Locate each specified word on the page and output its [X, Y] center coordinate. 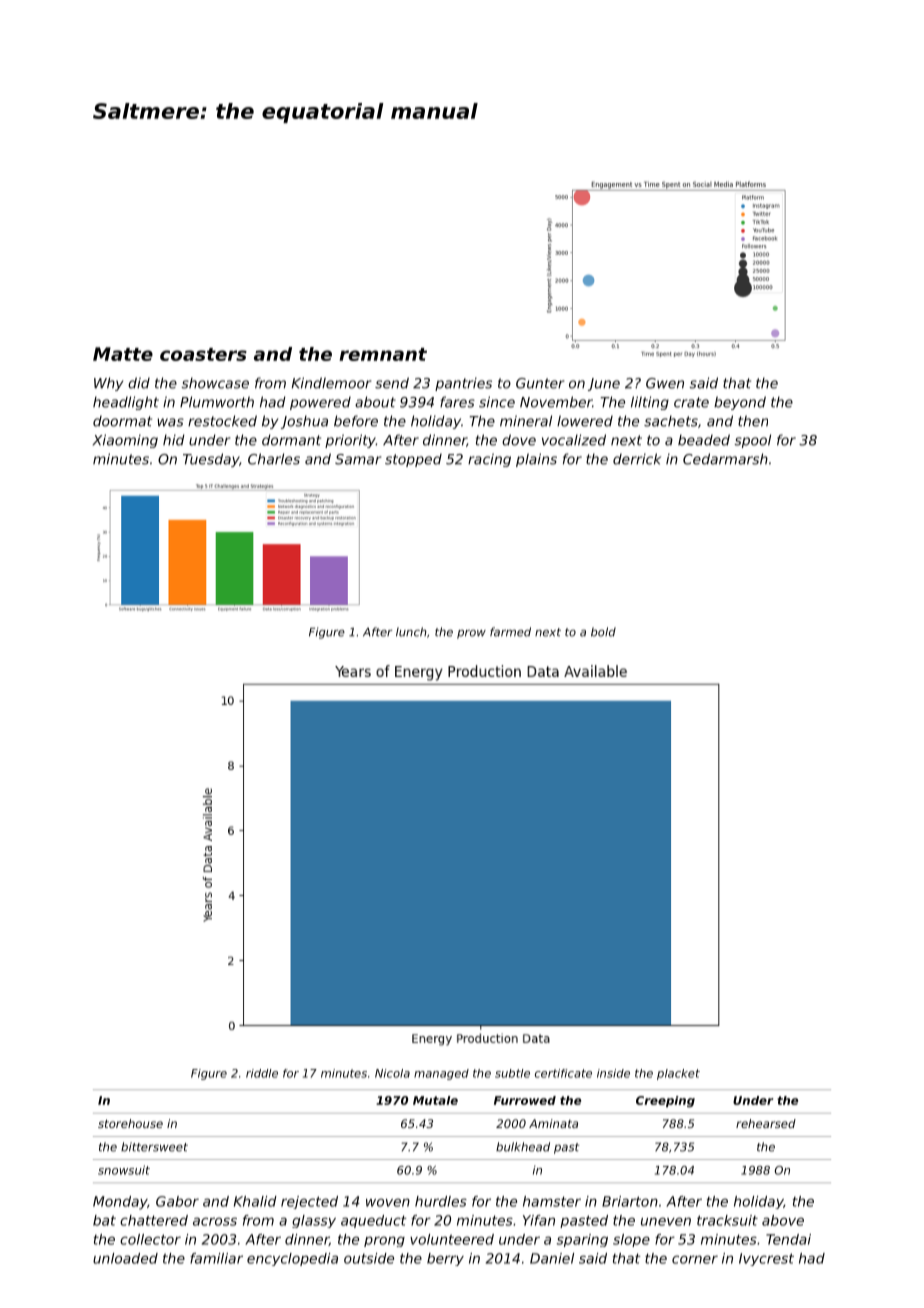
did [139, 383]
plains [536, 460]
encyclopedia [292, 1259]
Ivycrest [766, 1259]
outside [369, 1258]
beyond [740, 403]
